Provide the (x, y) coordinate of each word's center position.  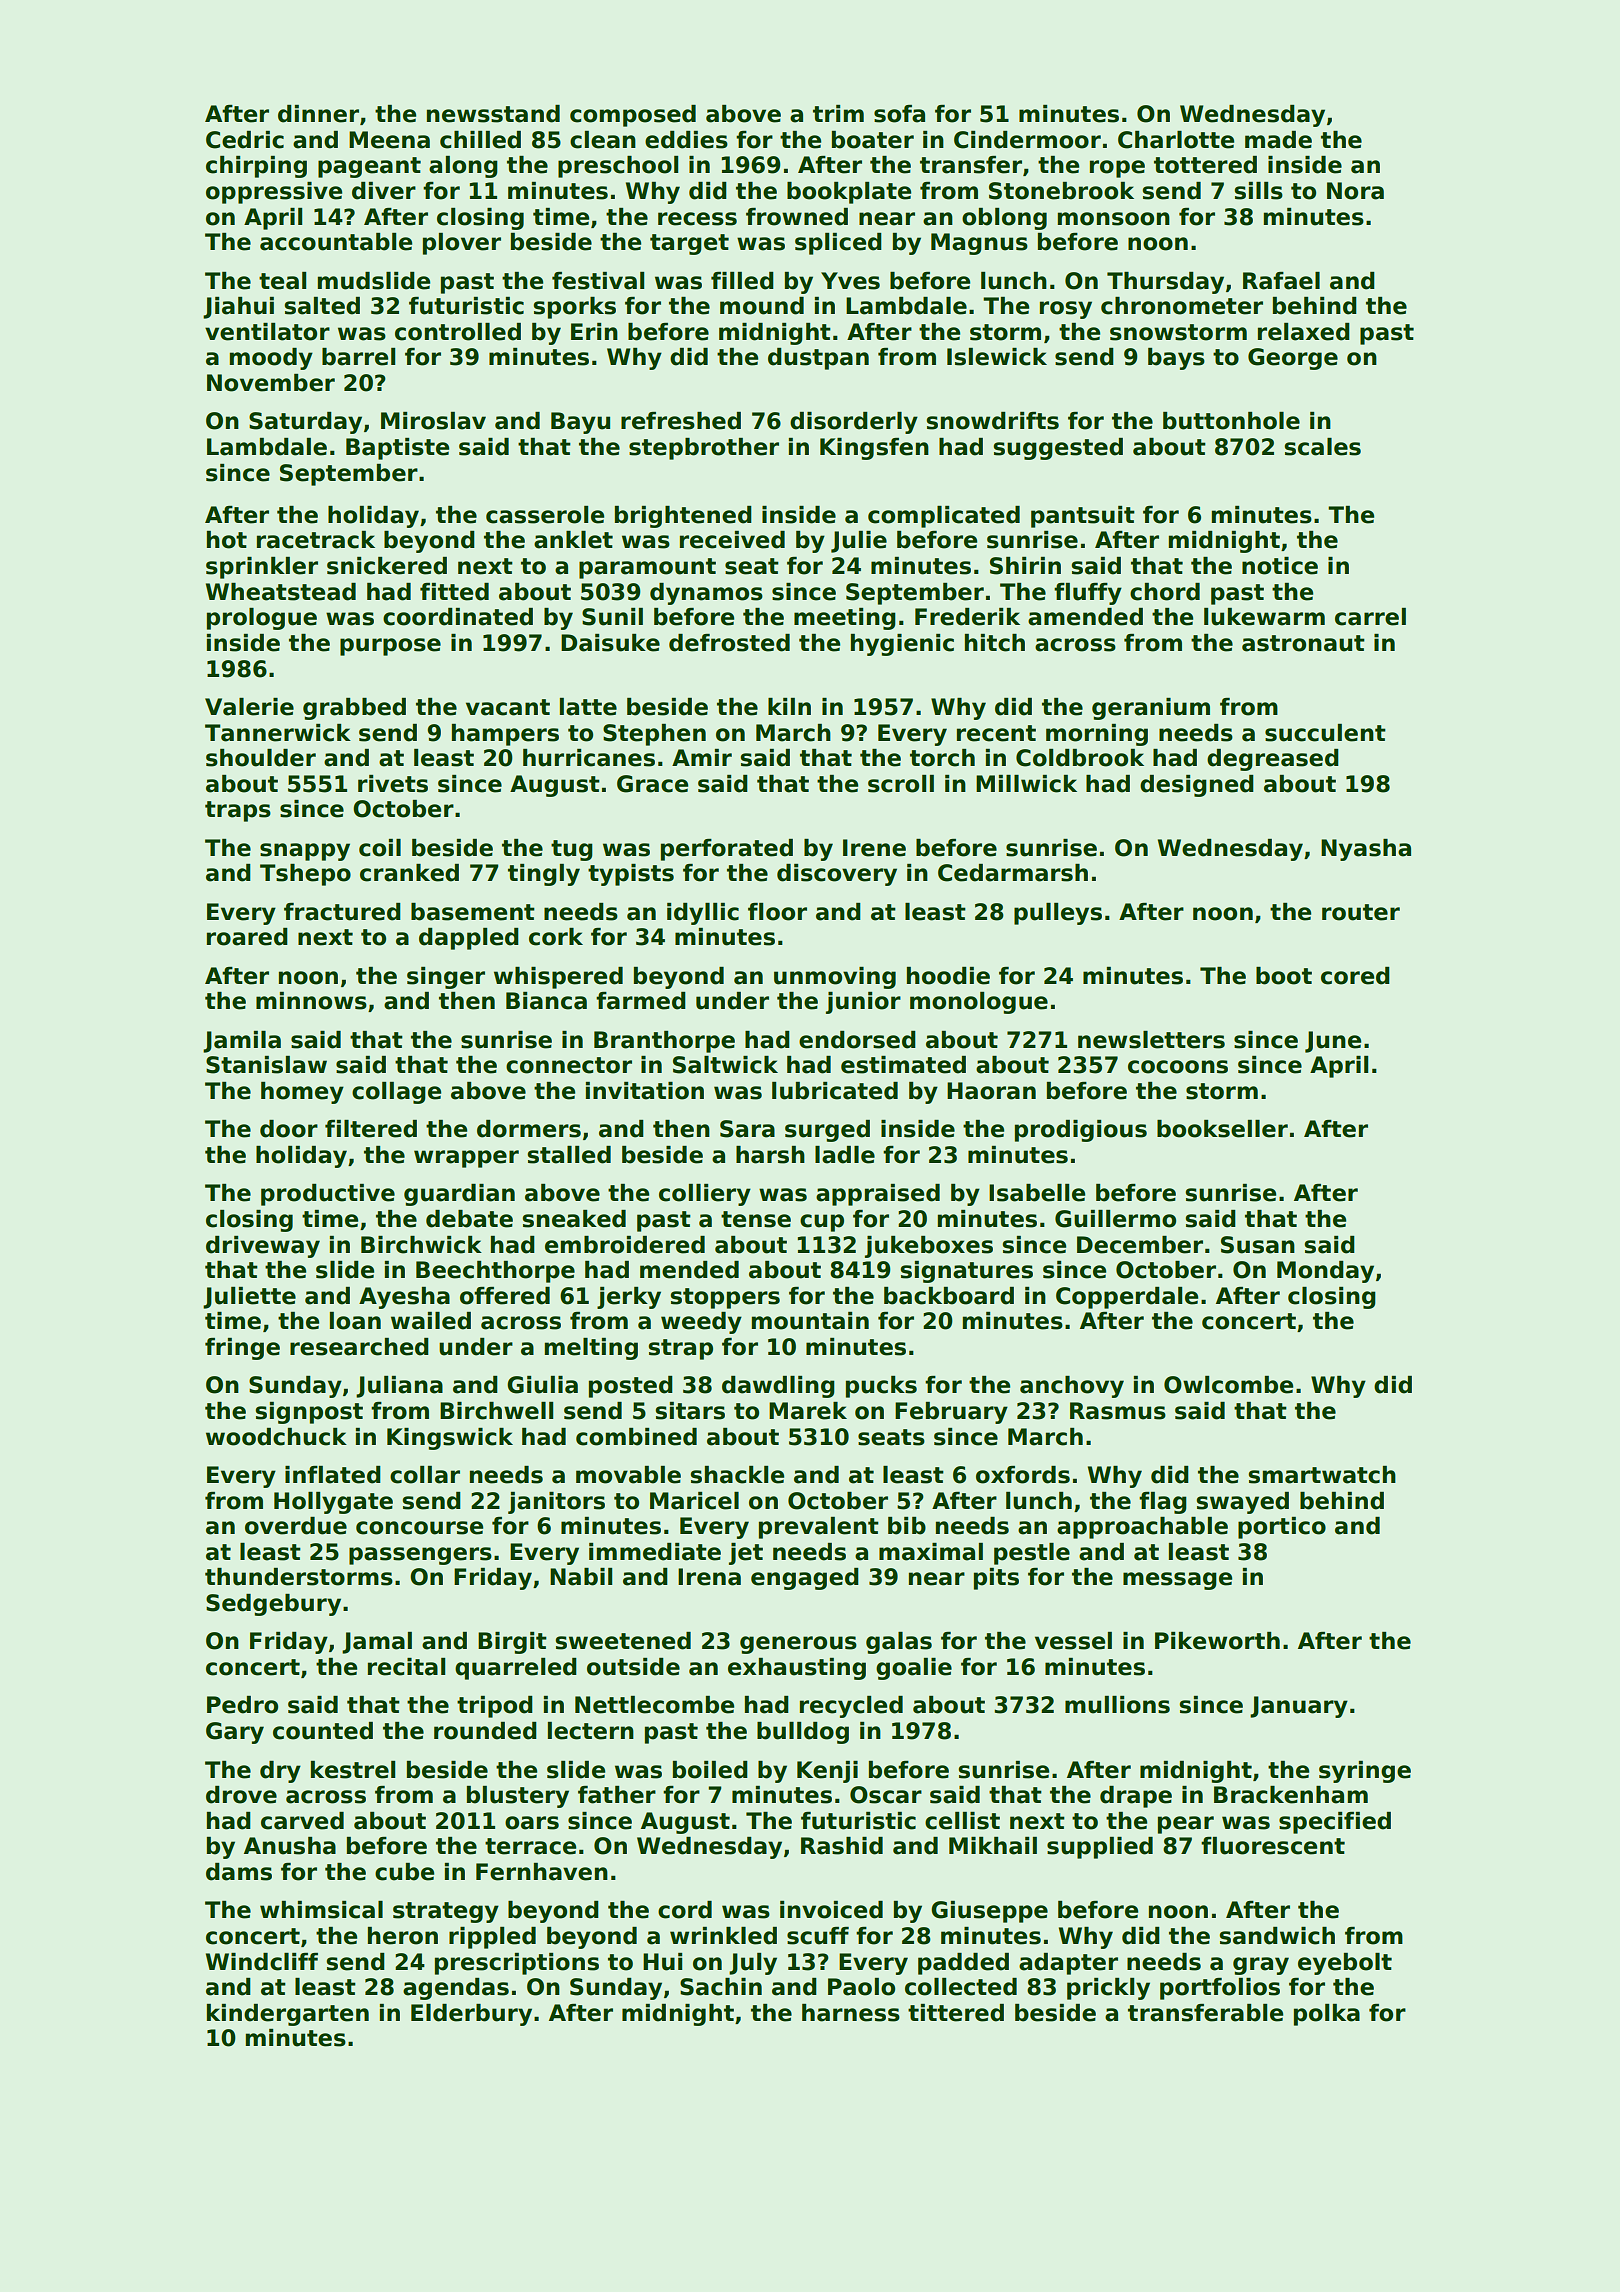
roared (247, 937)
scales (1322, 447)
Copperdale (1127, 1298)
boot (1284, 976)
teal (282, 281)
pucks (881, 1387)
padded (963, 1964)
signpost (309, 1413)
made (1278, 140)
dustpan (818, 359)
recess (697, 219)
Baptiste (397, 449)
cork (556, 937)
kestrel (353, 1770)
